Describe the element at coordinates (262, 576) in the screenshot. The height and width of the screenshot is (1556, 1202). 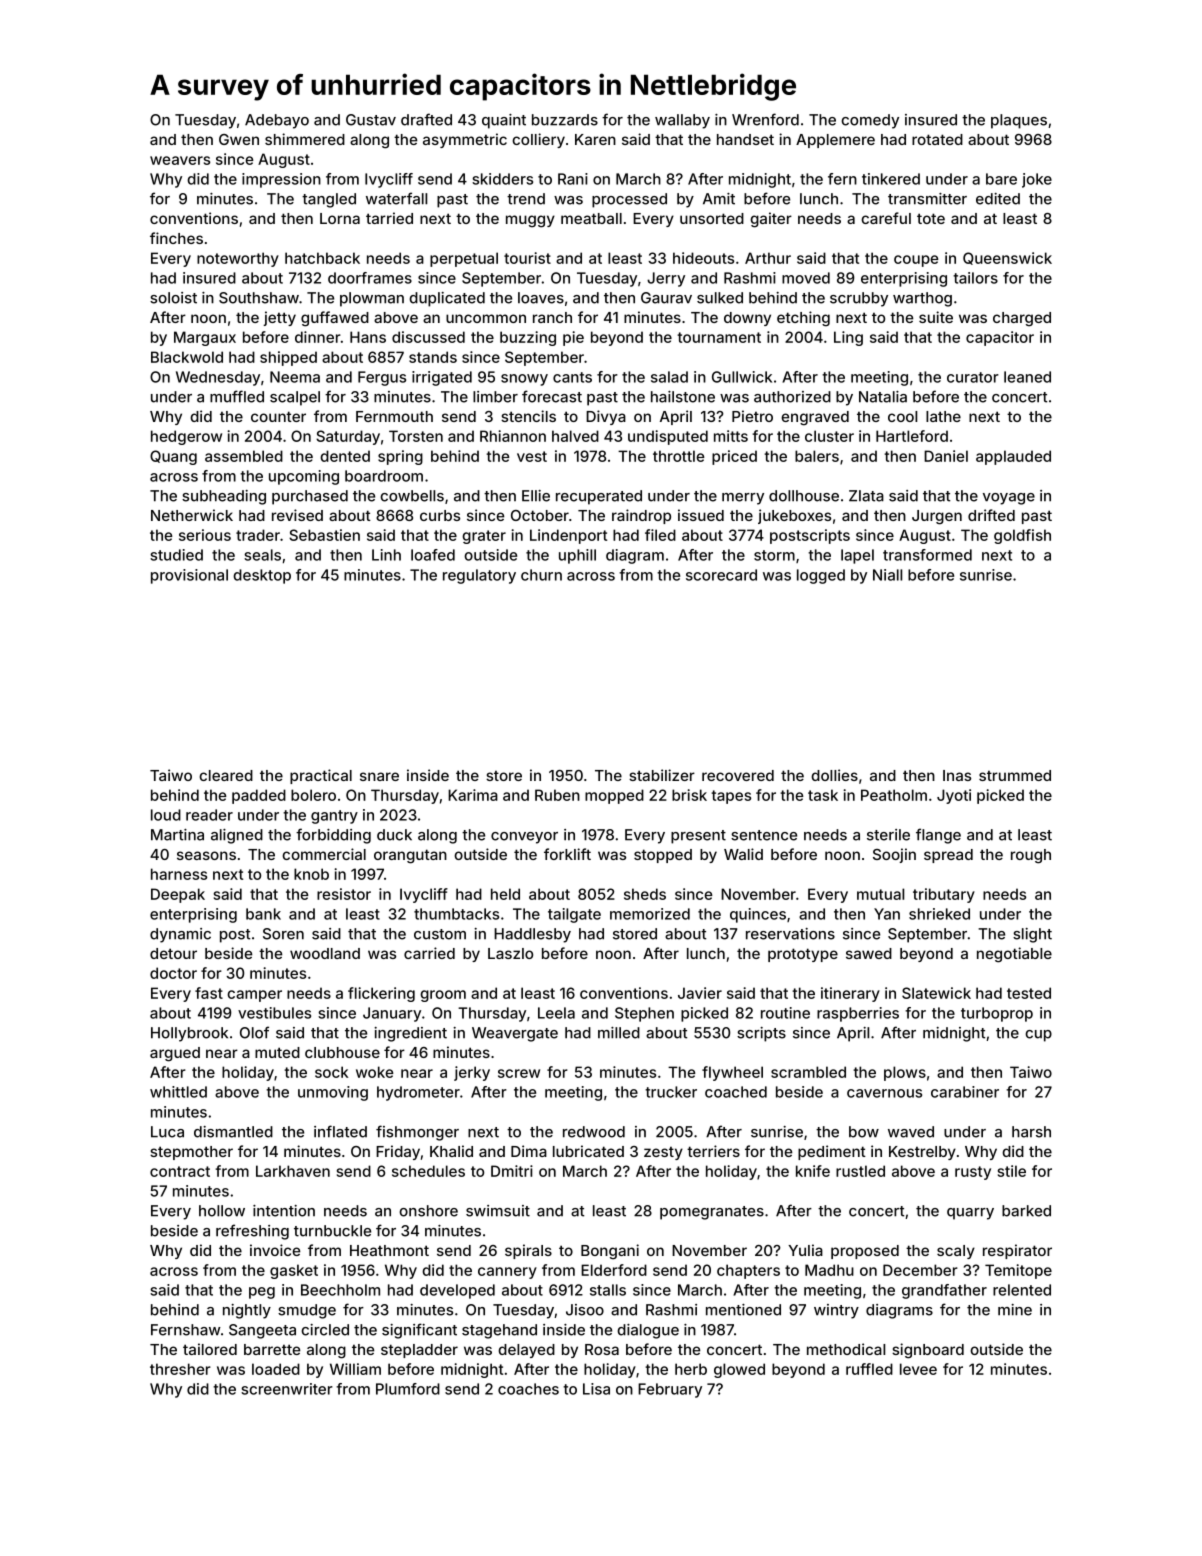
I see `desktop` at that location.
